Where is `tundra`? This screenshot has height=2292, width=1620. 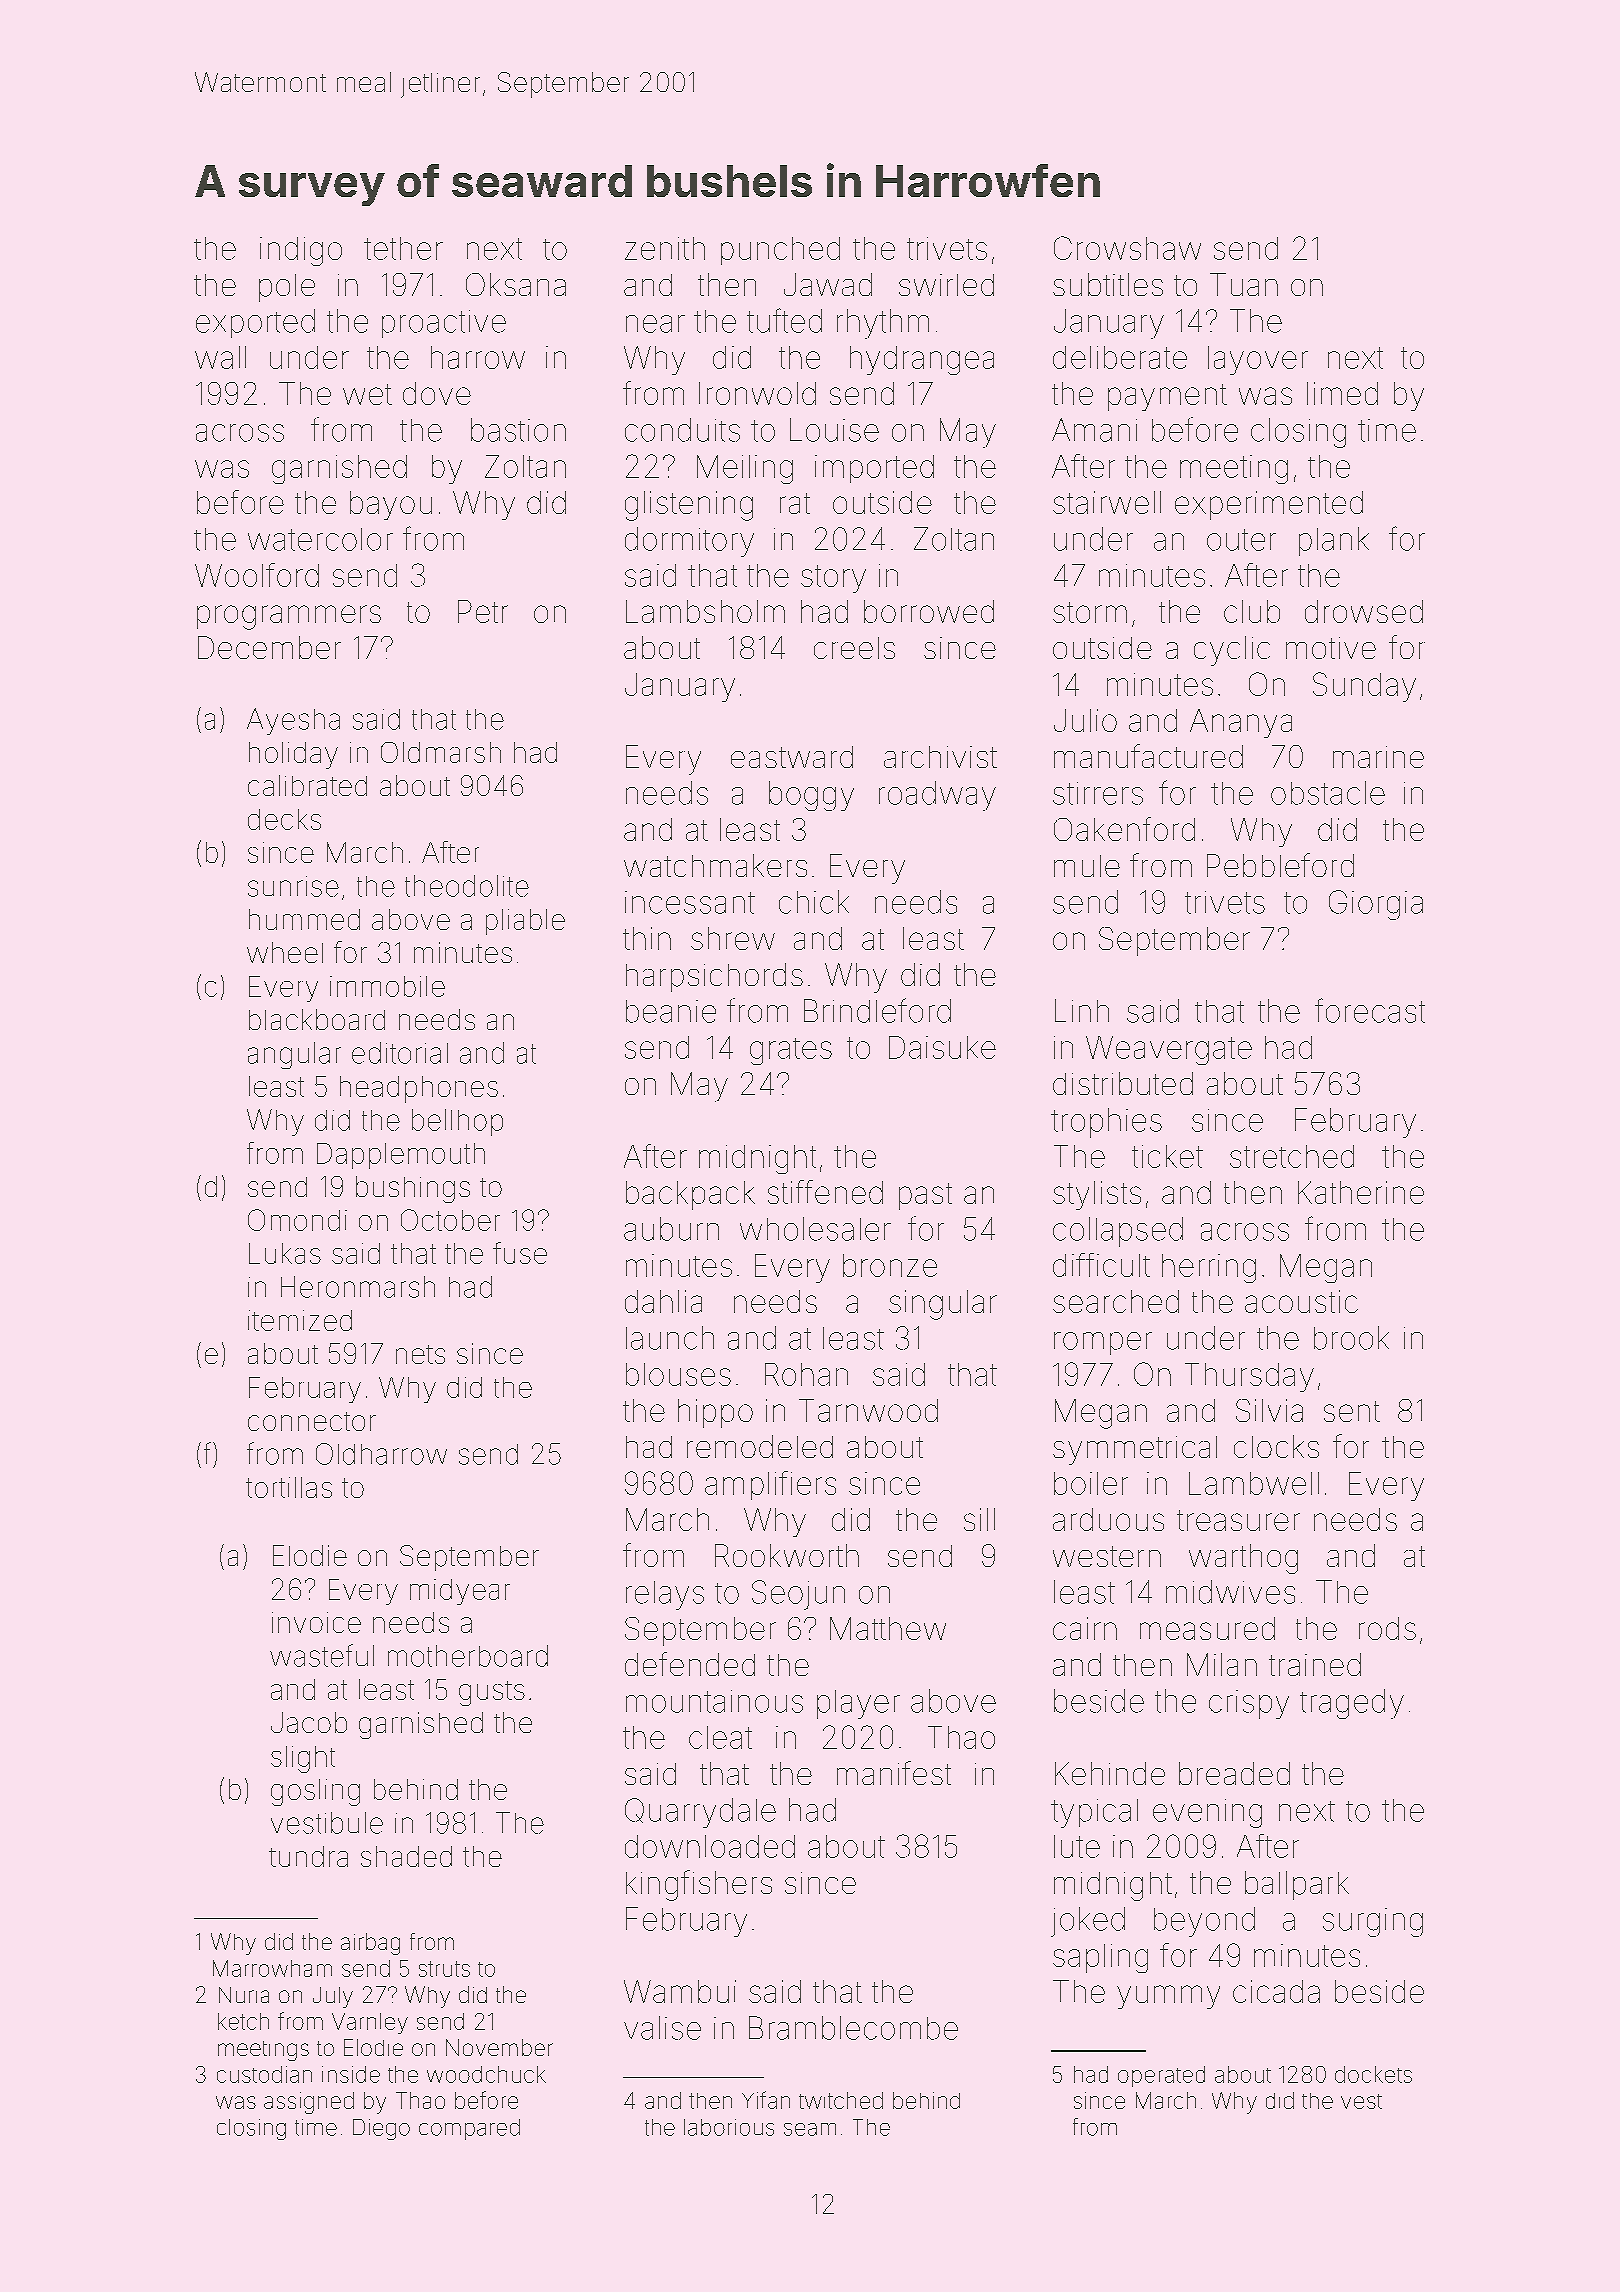 tundra is located at coordinates (308, 1856).
